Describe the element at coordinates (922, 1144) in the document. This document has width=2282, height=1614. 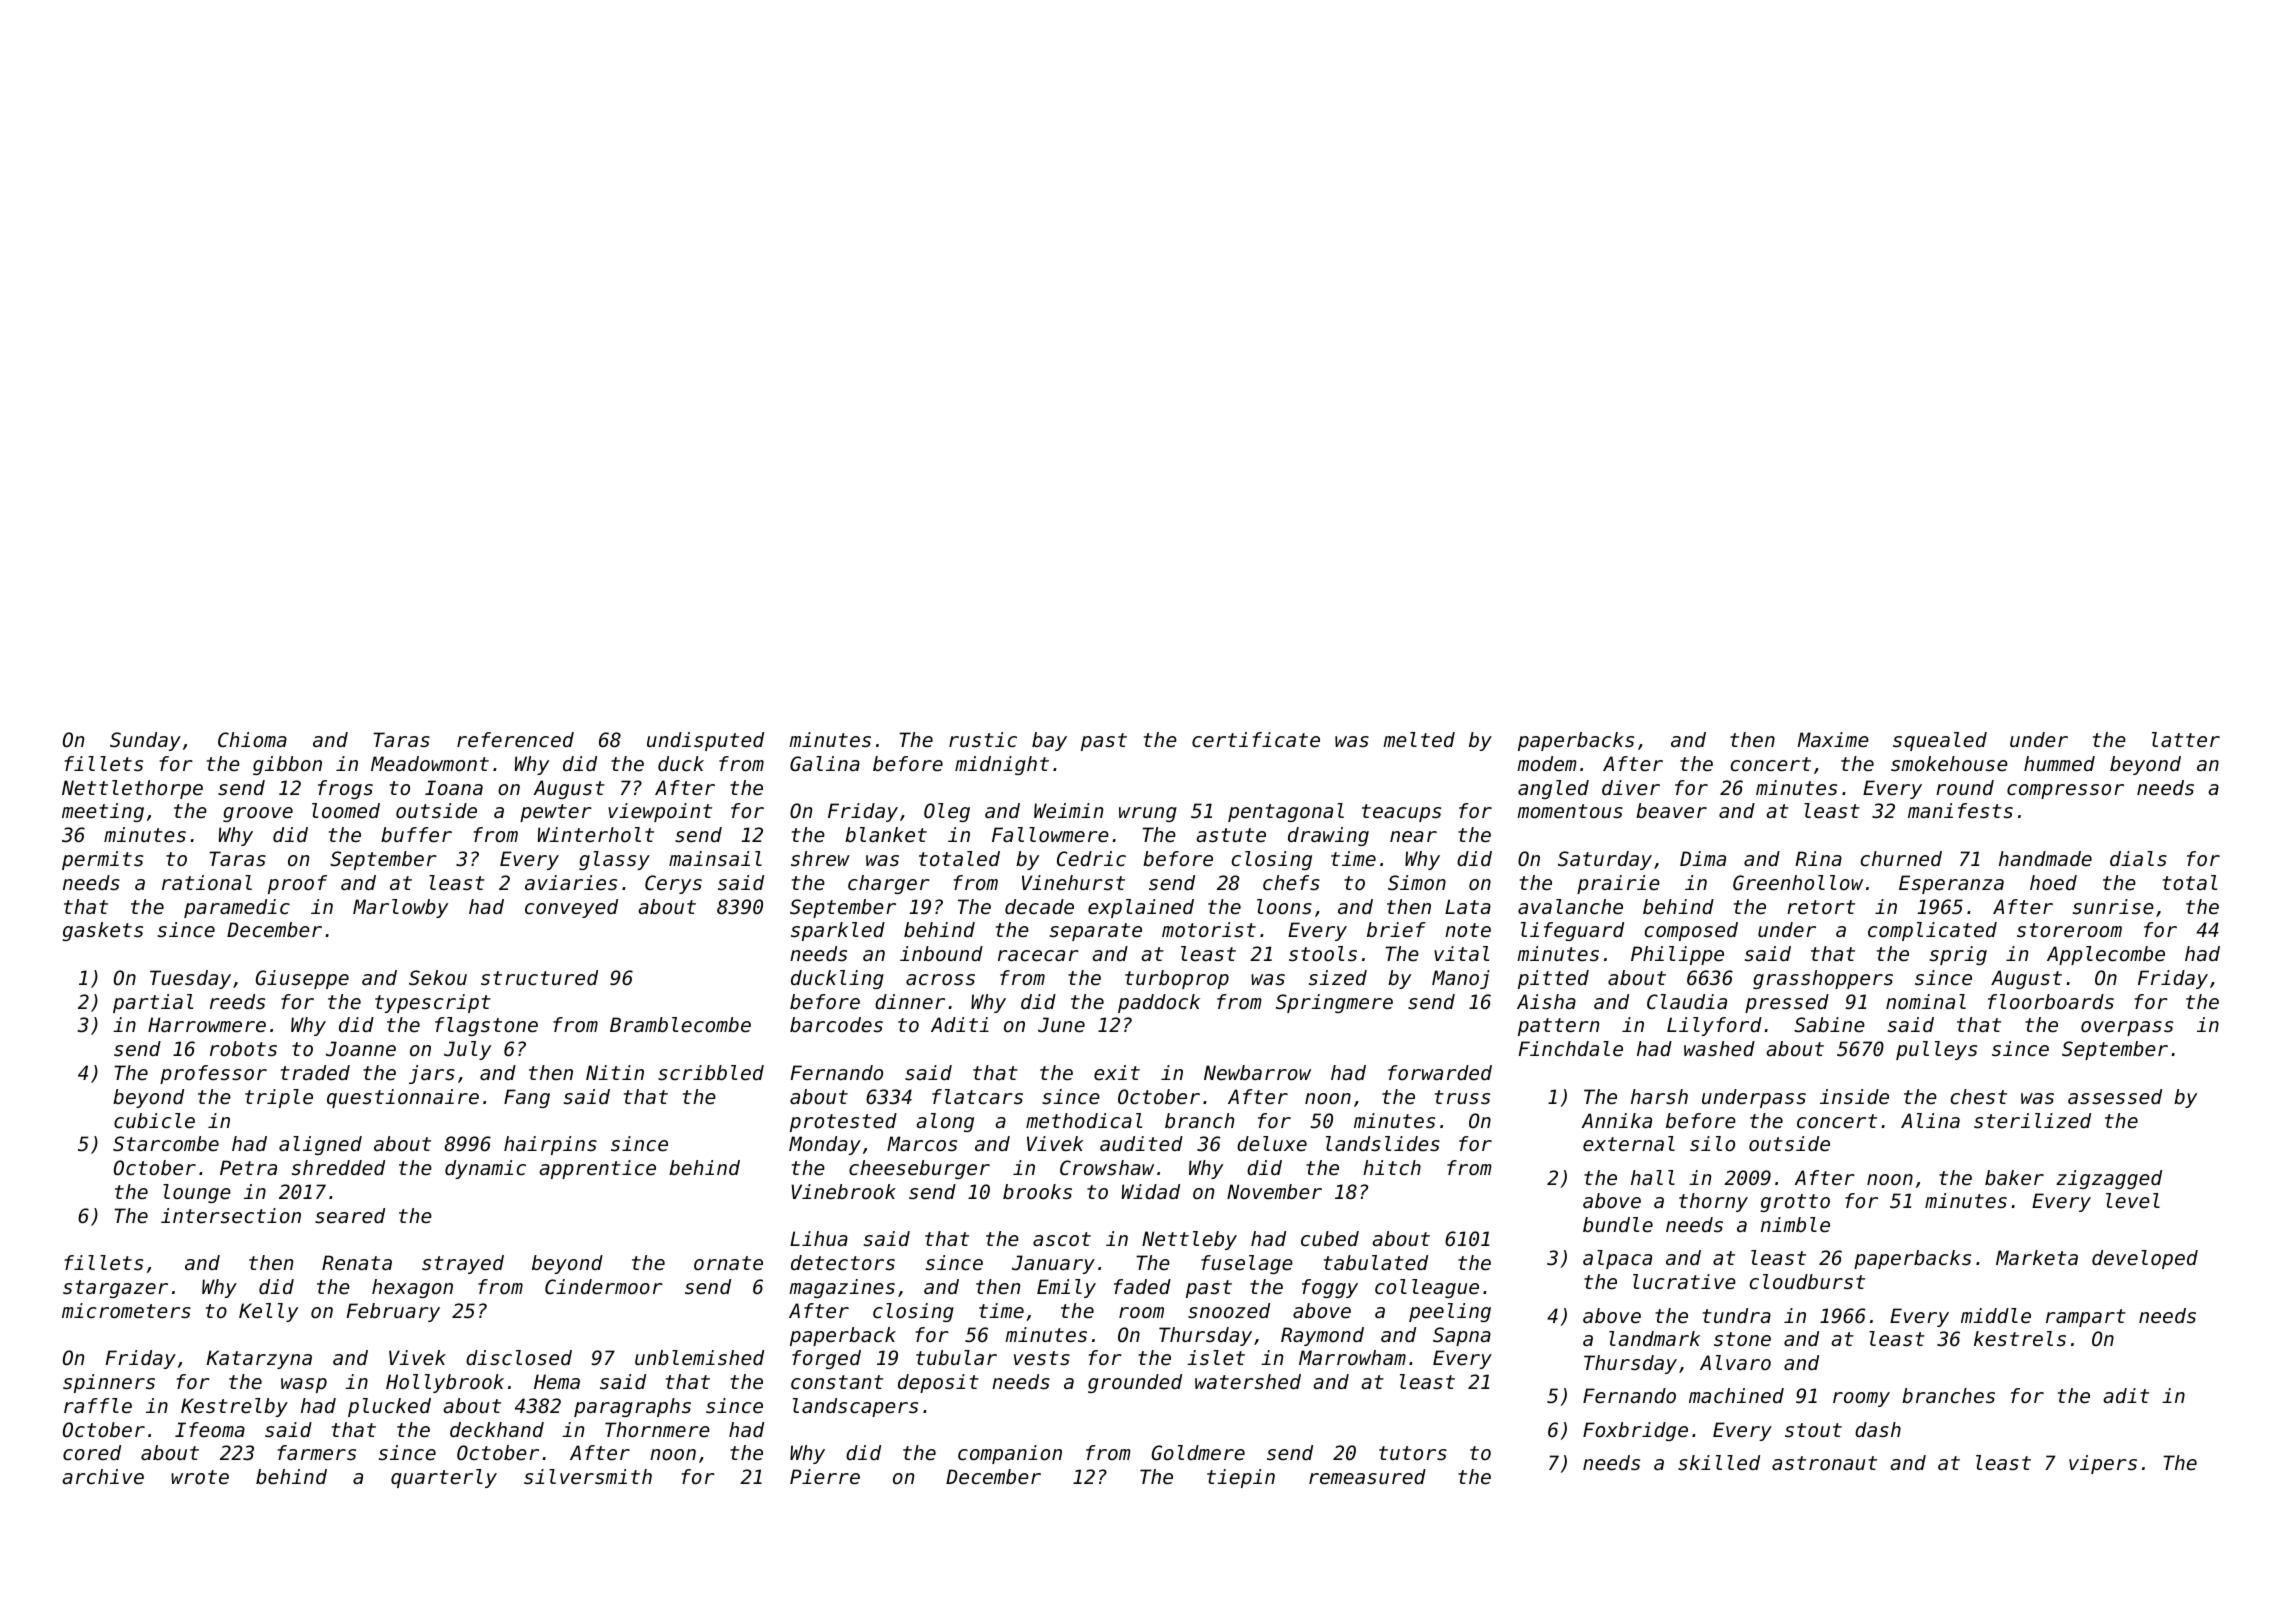
I see `Marcos` at that location.
